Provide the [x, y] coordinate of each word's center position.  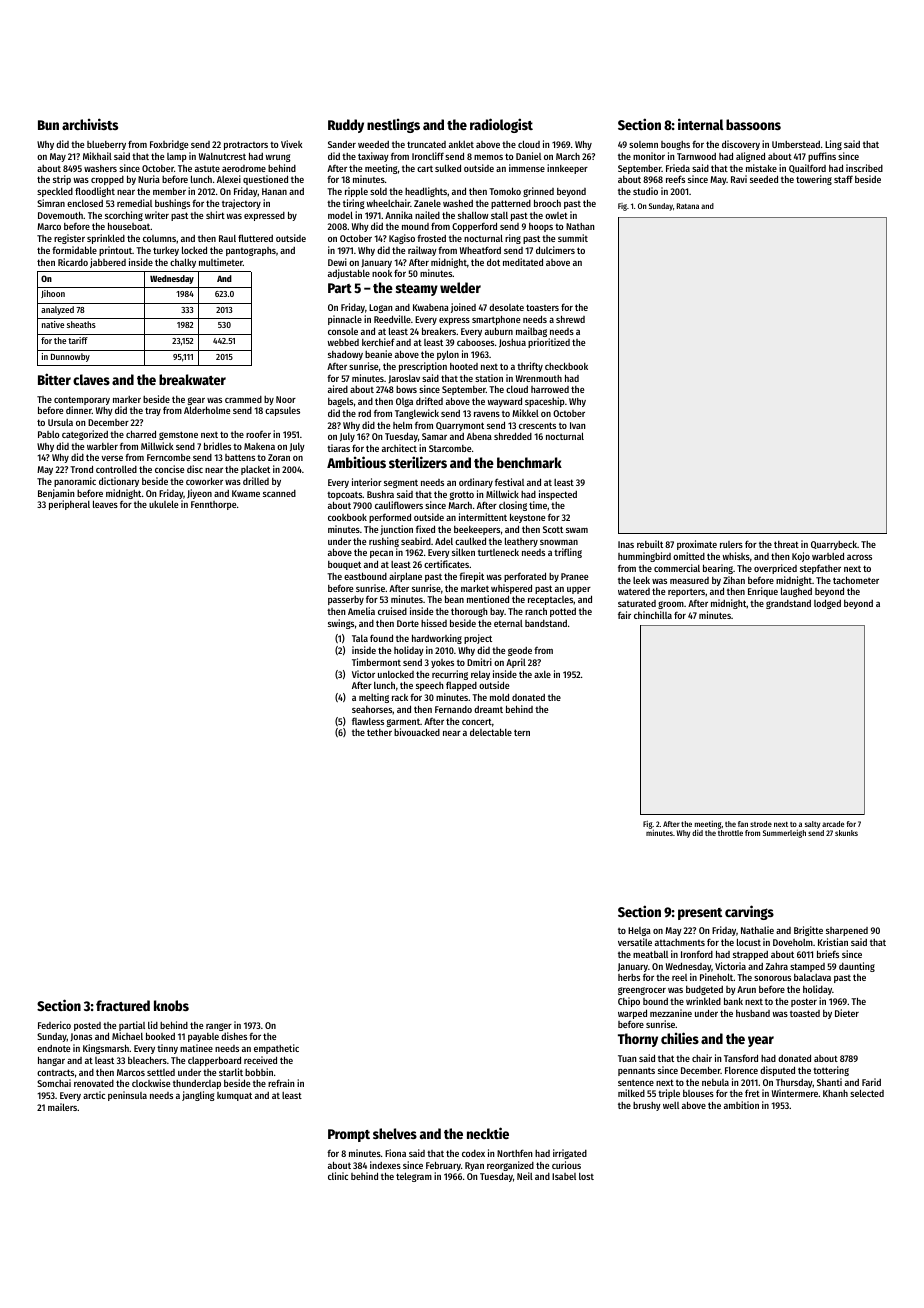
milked [631, 1093]
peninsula [127, 1096]
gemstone [178, 435]
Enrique [763, 592]
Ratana [688, 206]
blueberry [106, 145]
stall [499, 215]
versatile [635, 942]
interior [367, 482]
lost [586, 1176]
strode [761, 824]
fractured [123, 1005]
